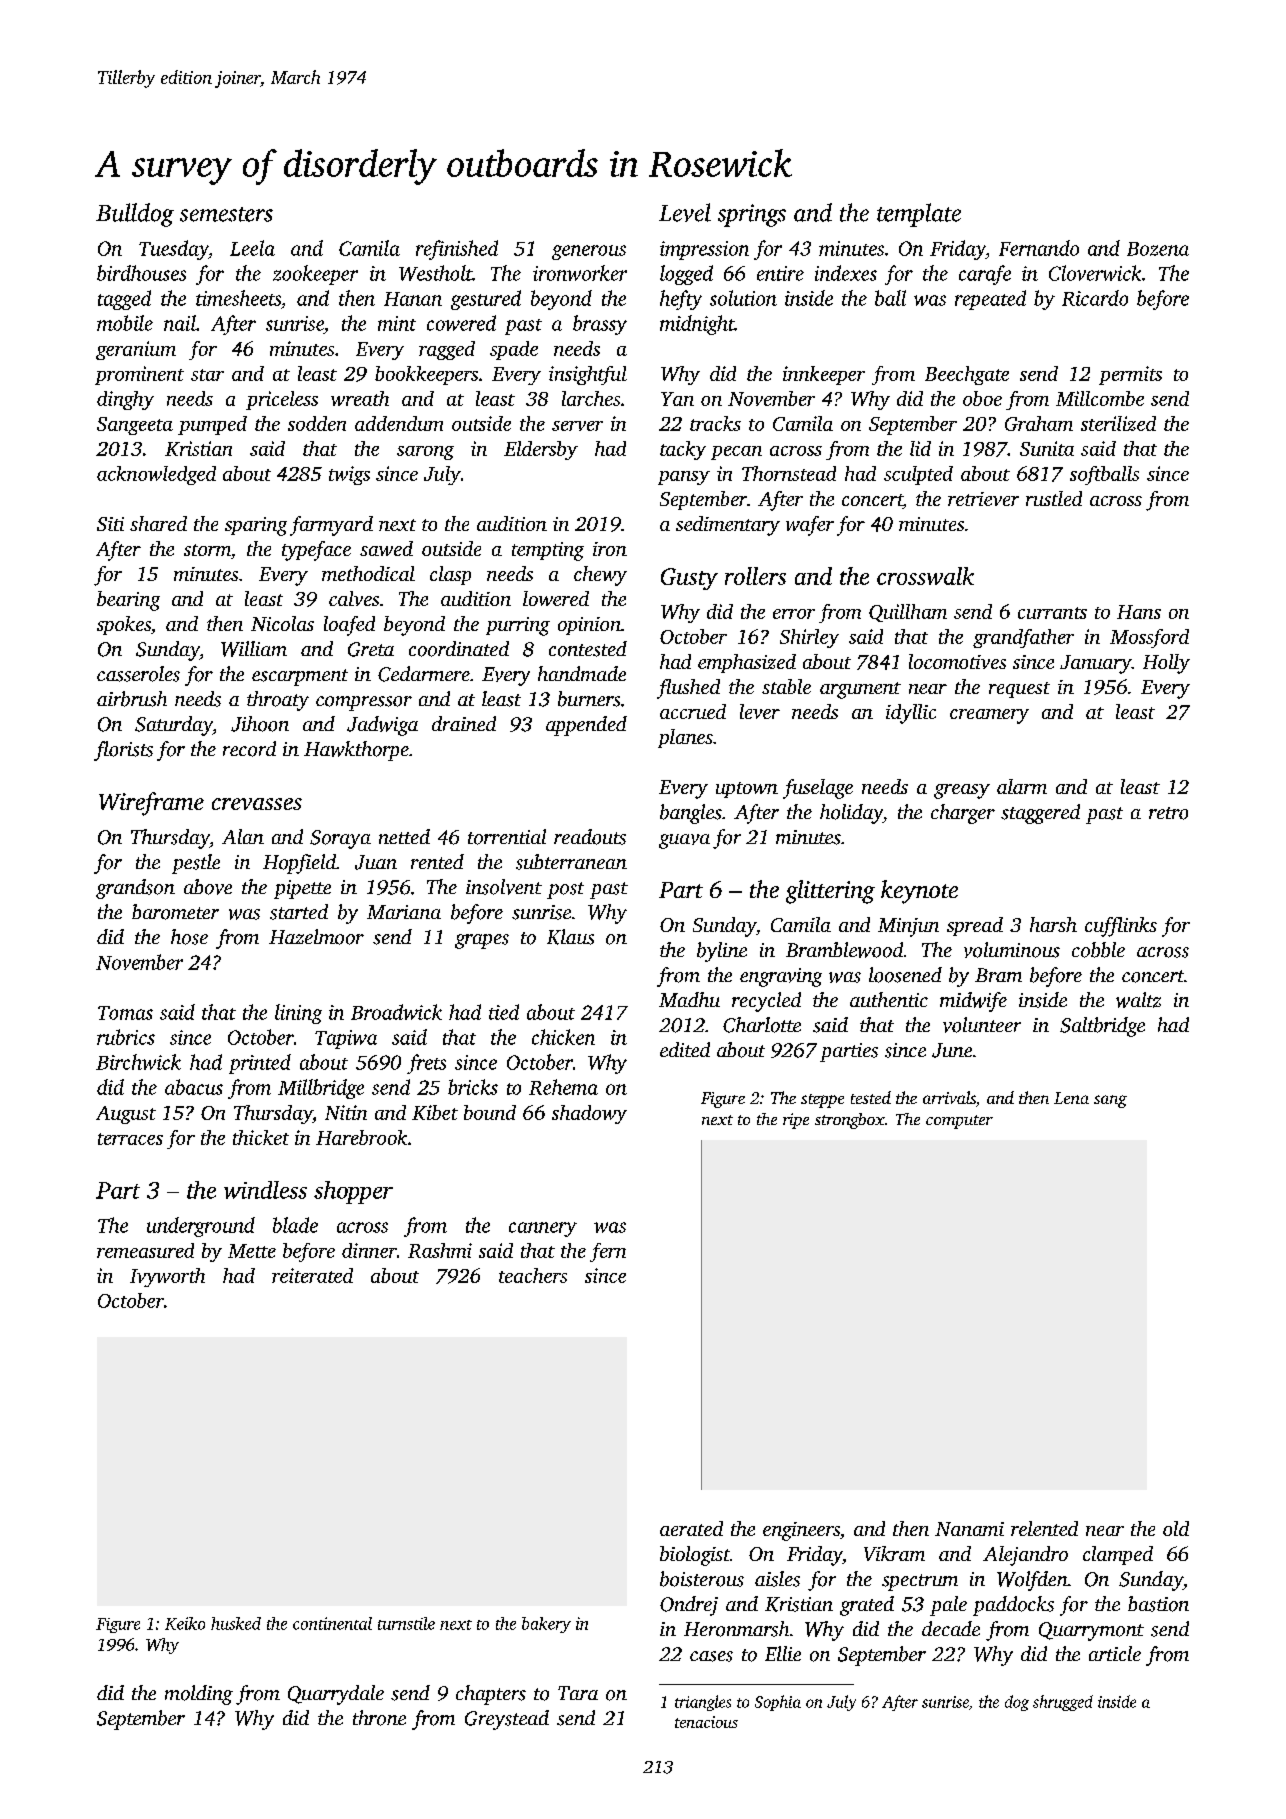 Image resolution: width=1286 pixels, height=1819 pixels. Describe the element at coordinates (507, 837) in the screenshot. I see `torrential` at that location.
